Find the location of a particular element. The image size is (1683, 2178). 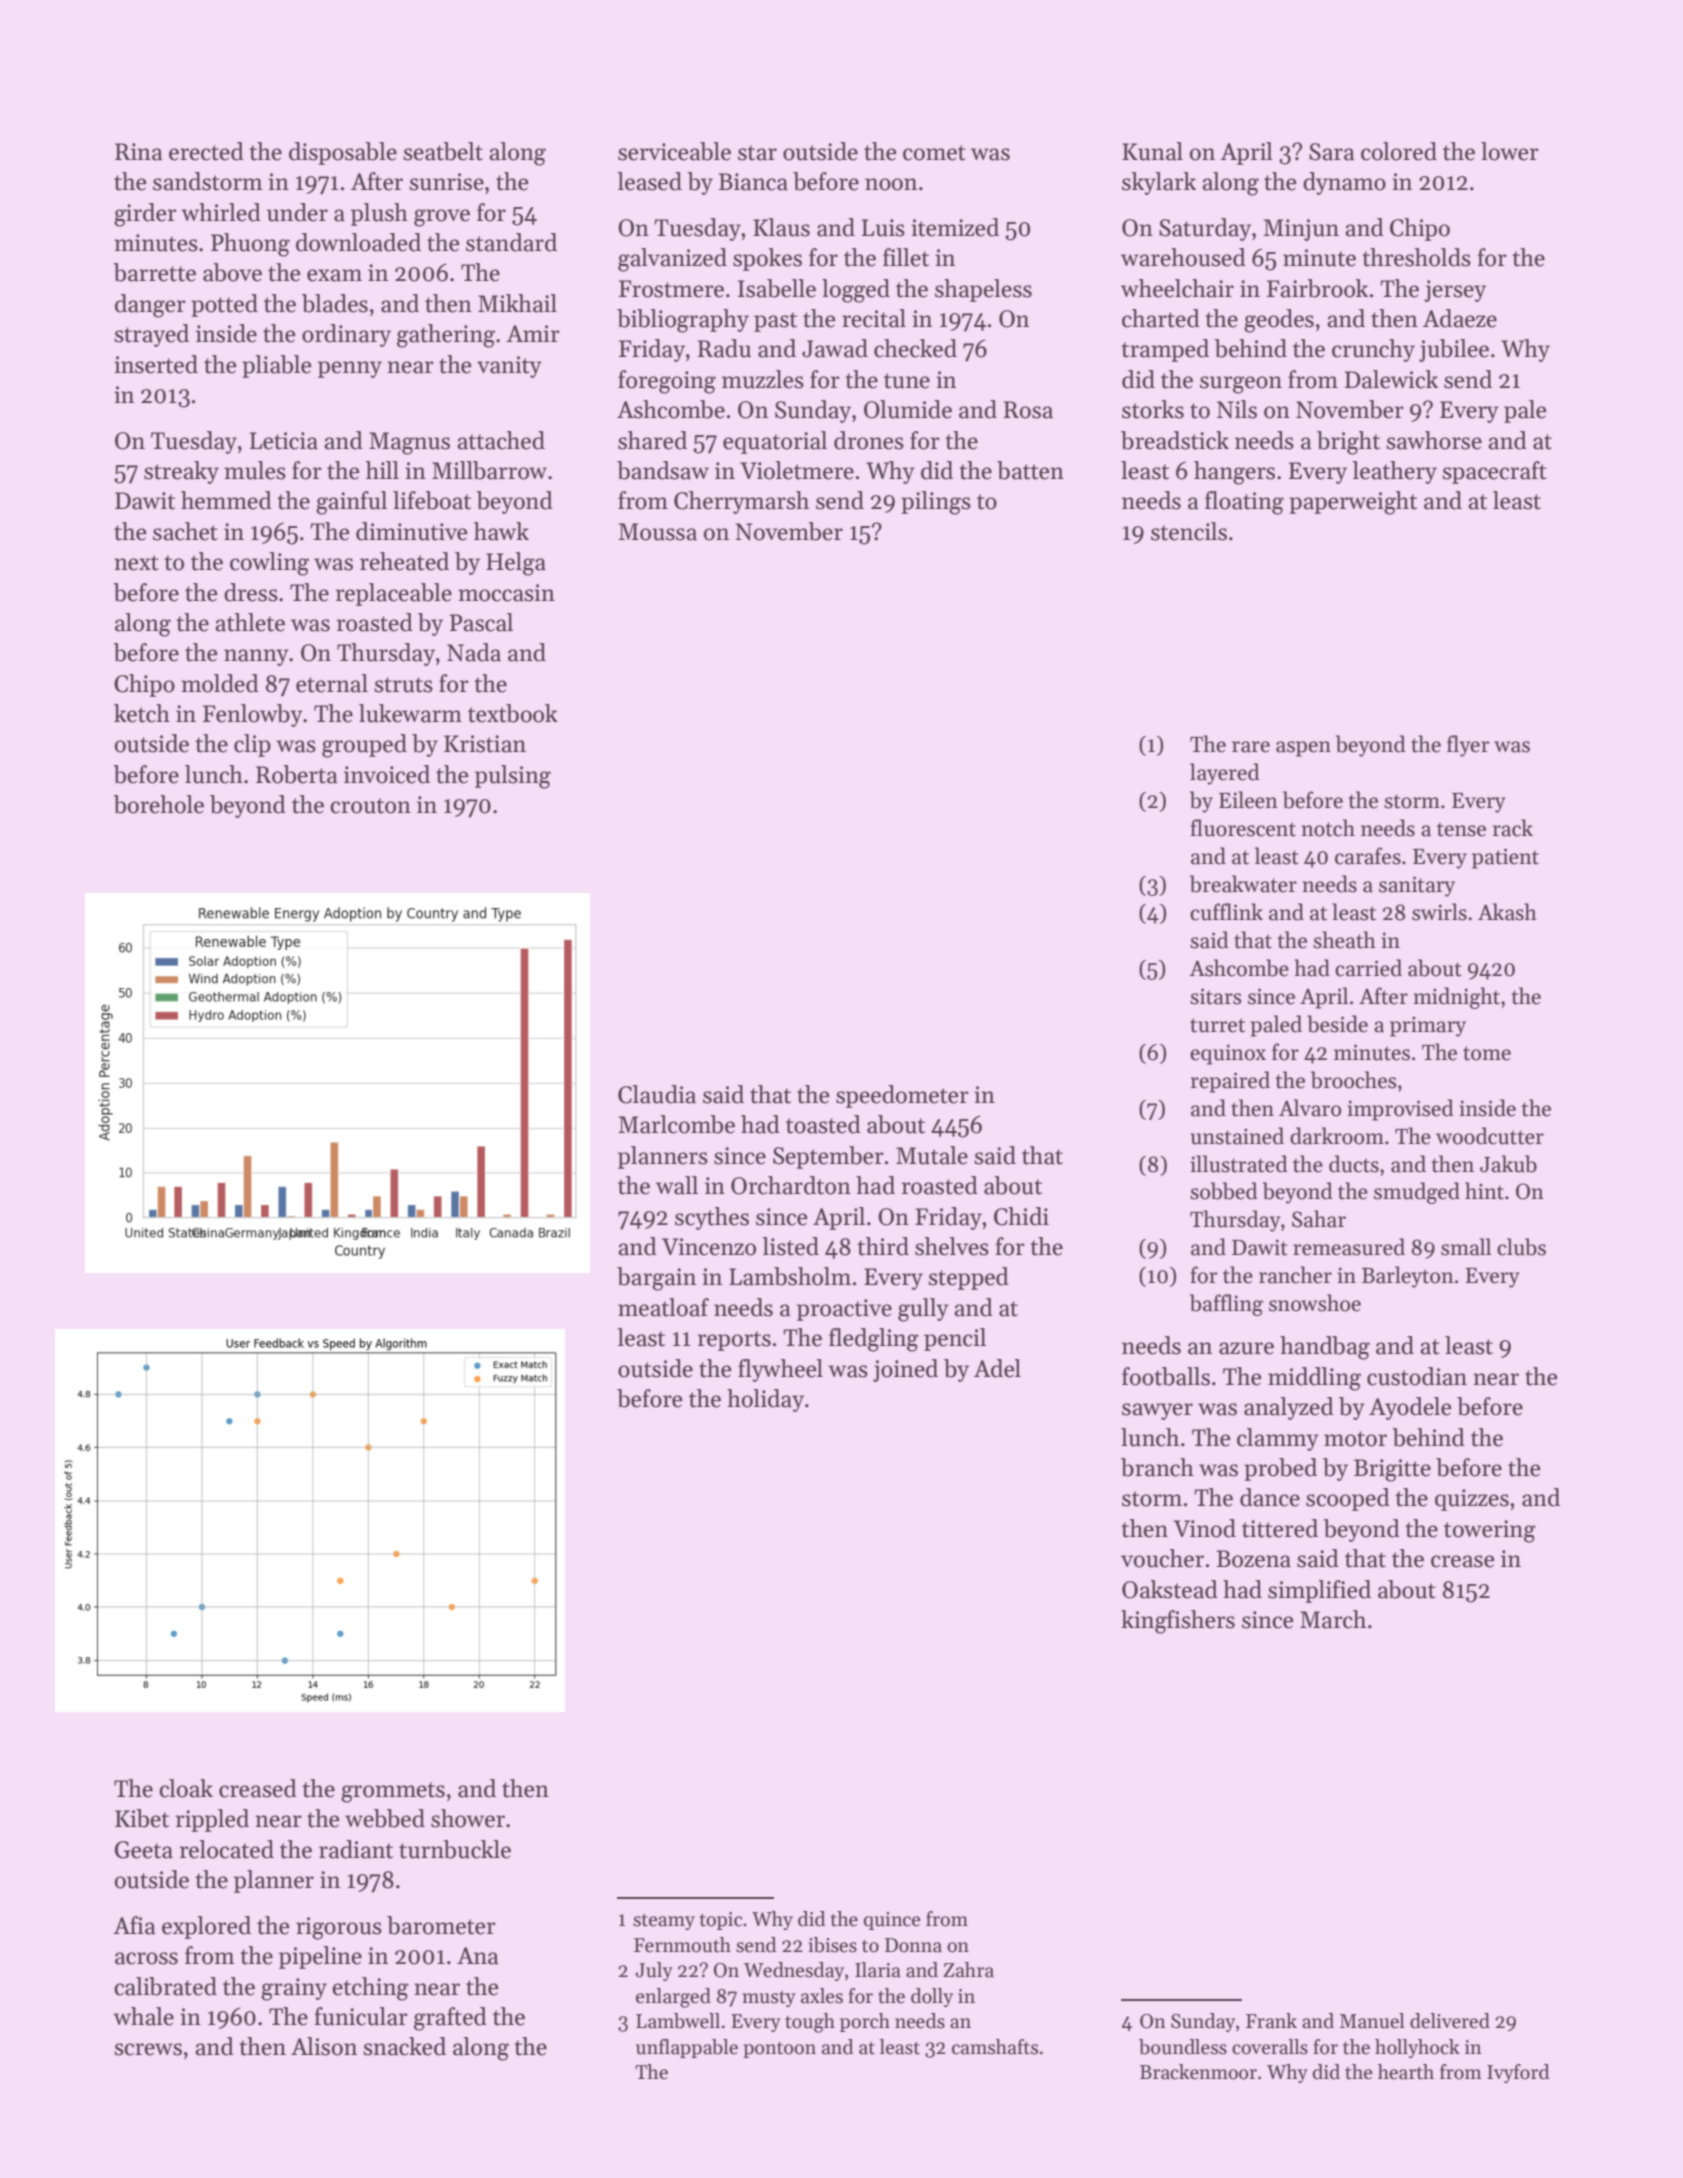

molded is located at coordinates (220, 683).
